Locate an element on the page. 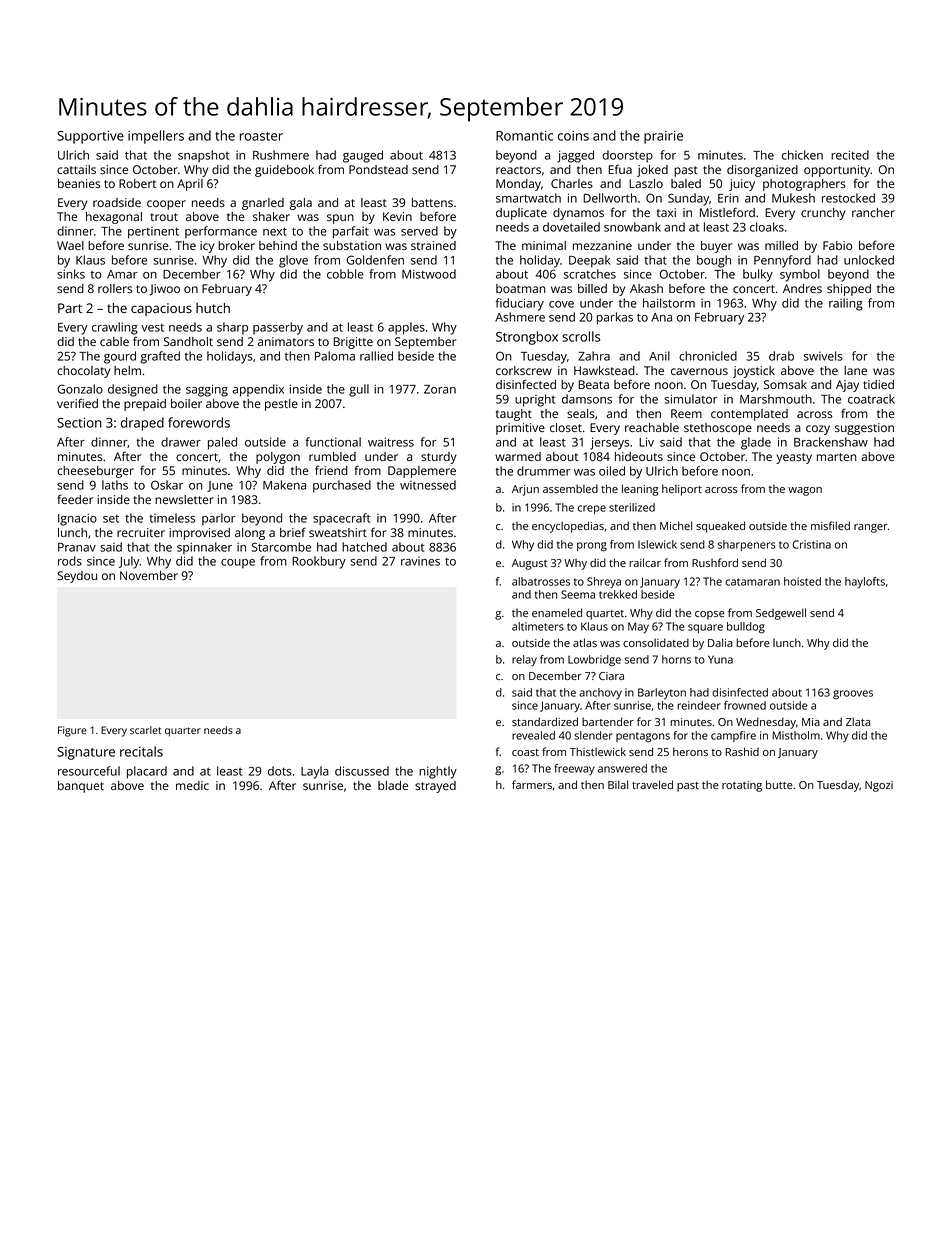 The height and width of the document is (1233, 952). Section is located at coordinates (79, 423).
